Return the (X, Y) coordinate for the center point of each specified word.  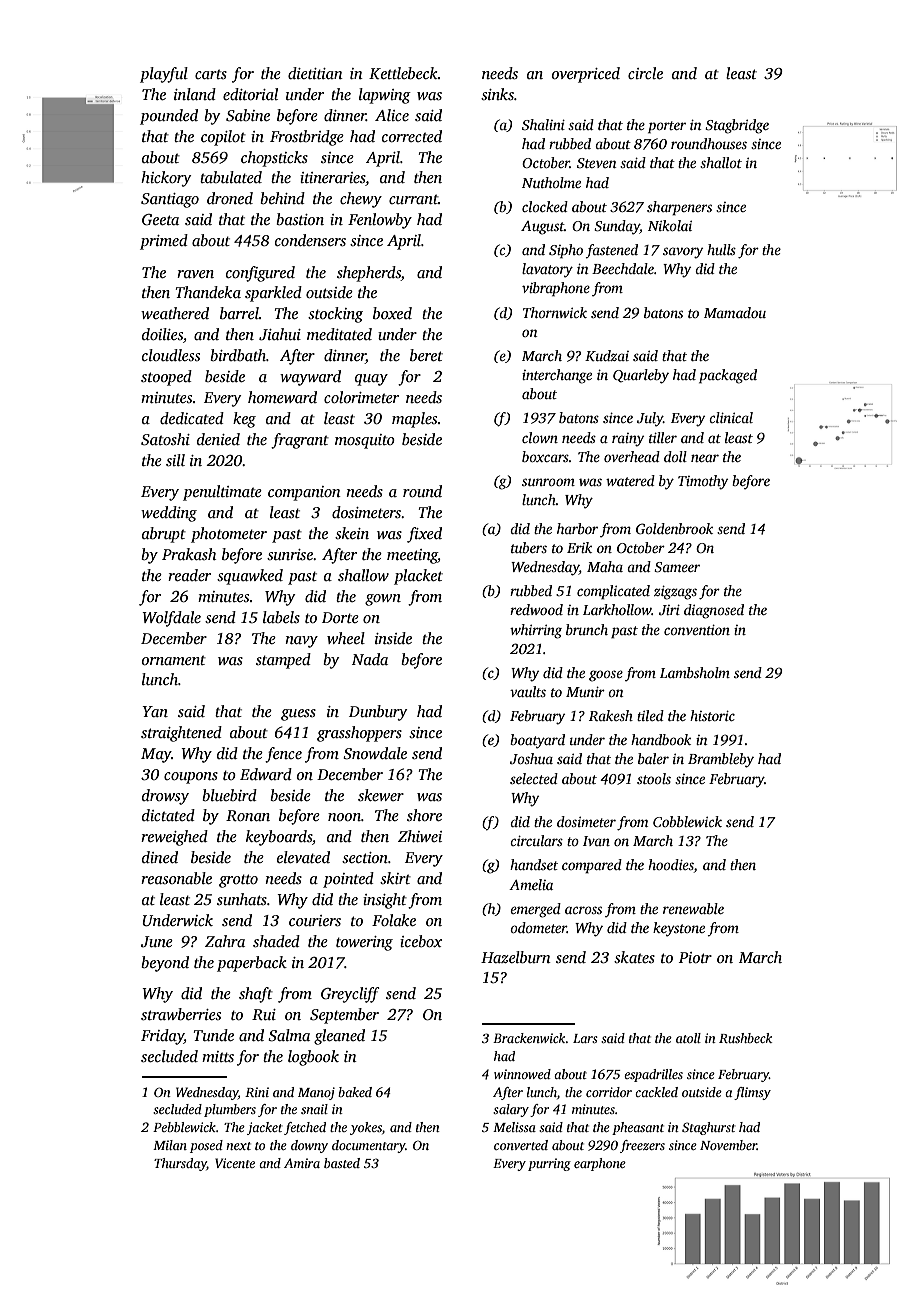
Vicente (235, 1163)
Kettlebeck (403, 73)
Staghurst (709, 1128)
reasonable (176, 878)
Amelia (531, 884)
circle (645, 73)
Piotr (695, 957)
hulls (721, 249)
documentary (368, 1146)
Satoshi (165, 439)
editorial (250, 94)
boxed (392, 313)
